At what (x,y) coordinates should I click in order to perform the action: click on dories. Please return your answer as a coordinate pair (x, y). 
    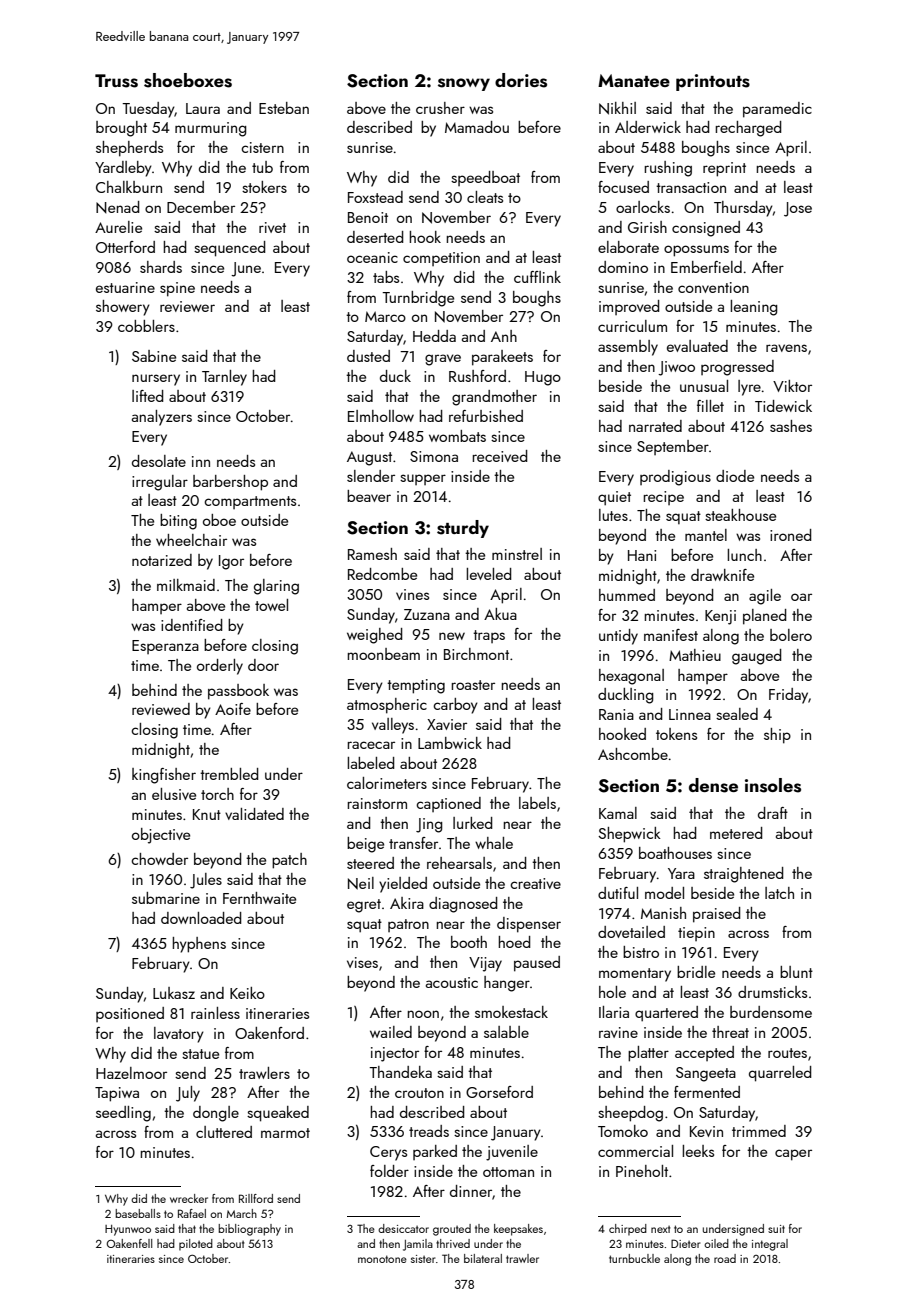
    Looking at the image, I should click on (521, 80).
